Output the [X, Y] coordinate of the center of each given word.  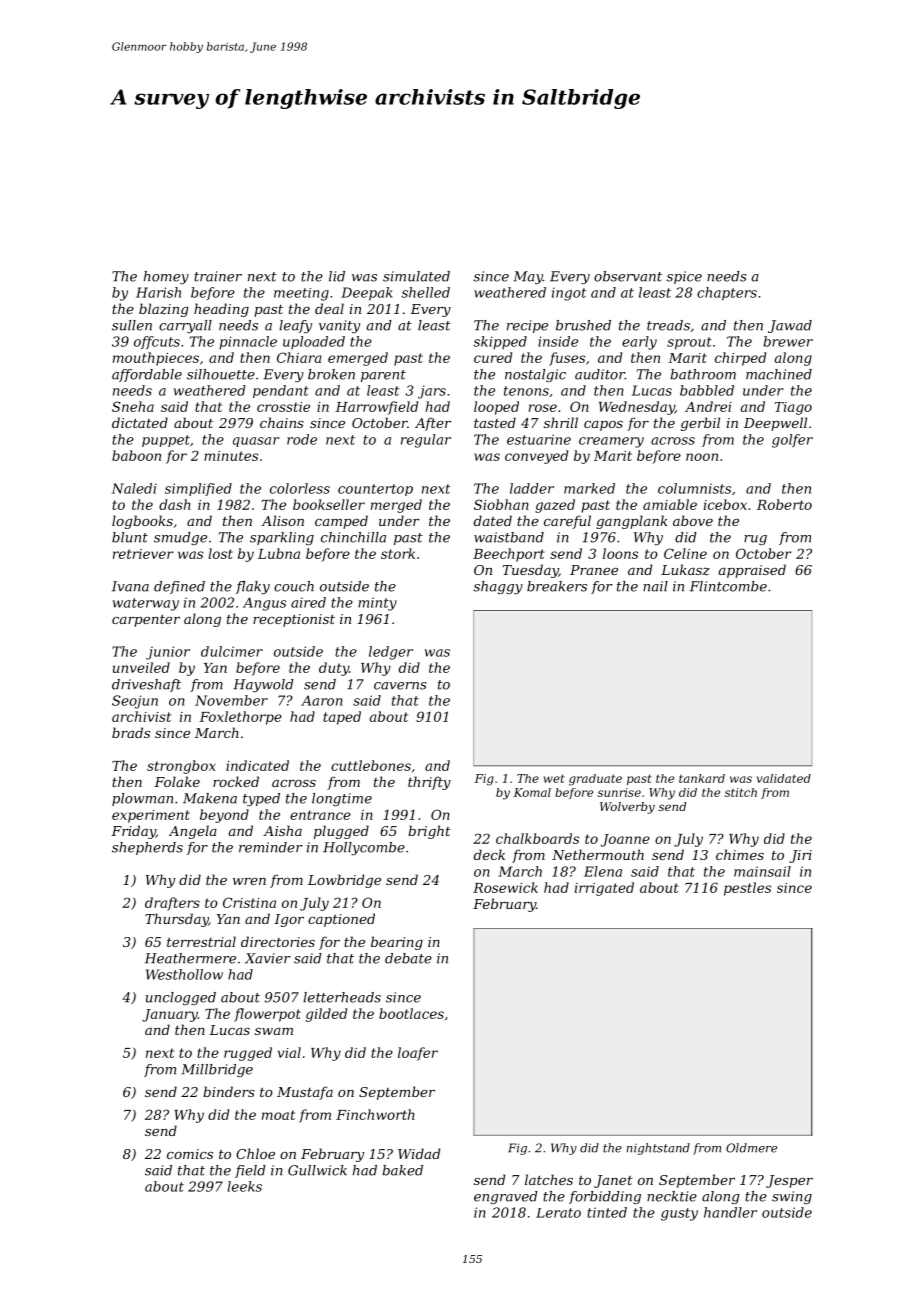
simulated [416, 276]
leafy [295, 326]
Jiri [800, 856]
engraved [506, 1197]
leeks [245, 1186]
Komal [532, 792]
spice [684, 277]
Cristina [249, 902]
